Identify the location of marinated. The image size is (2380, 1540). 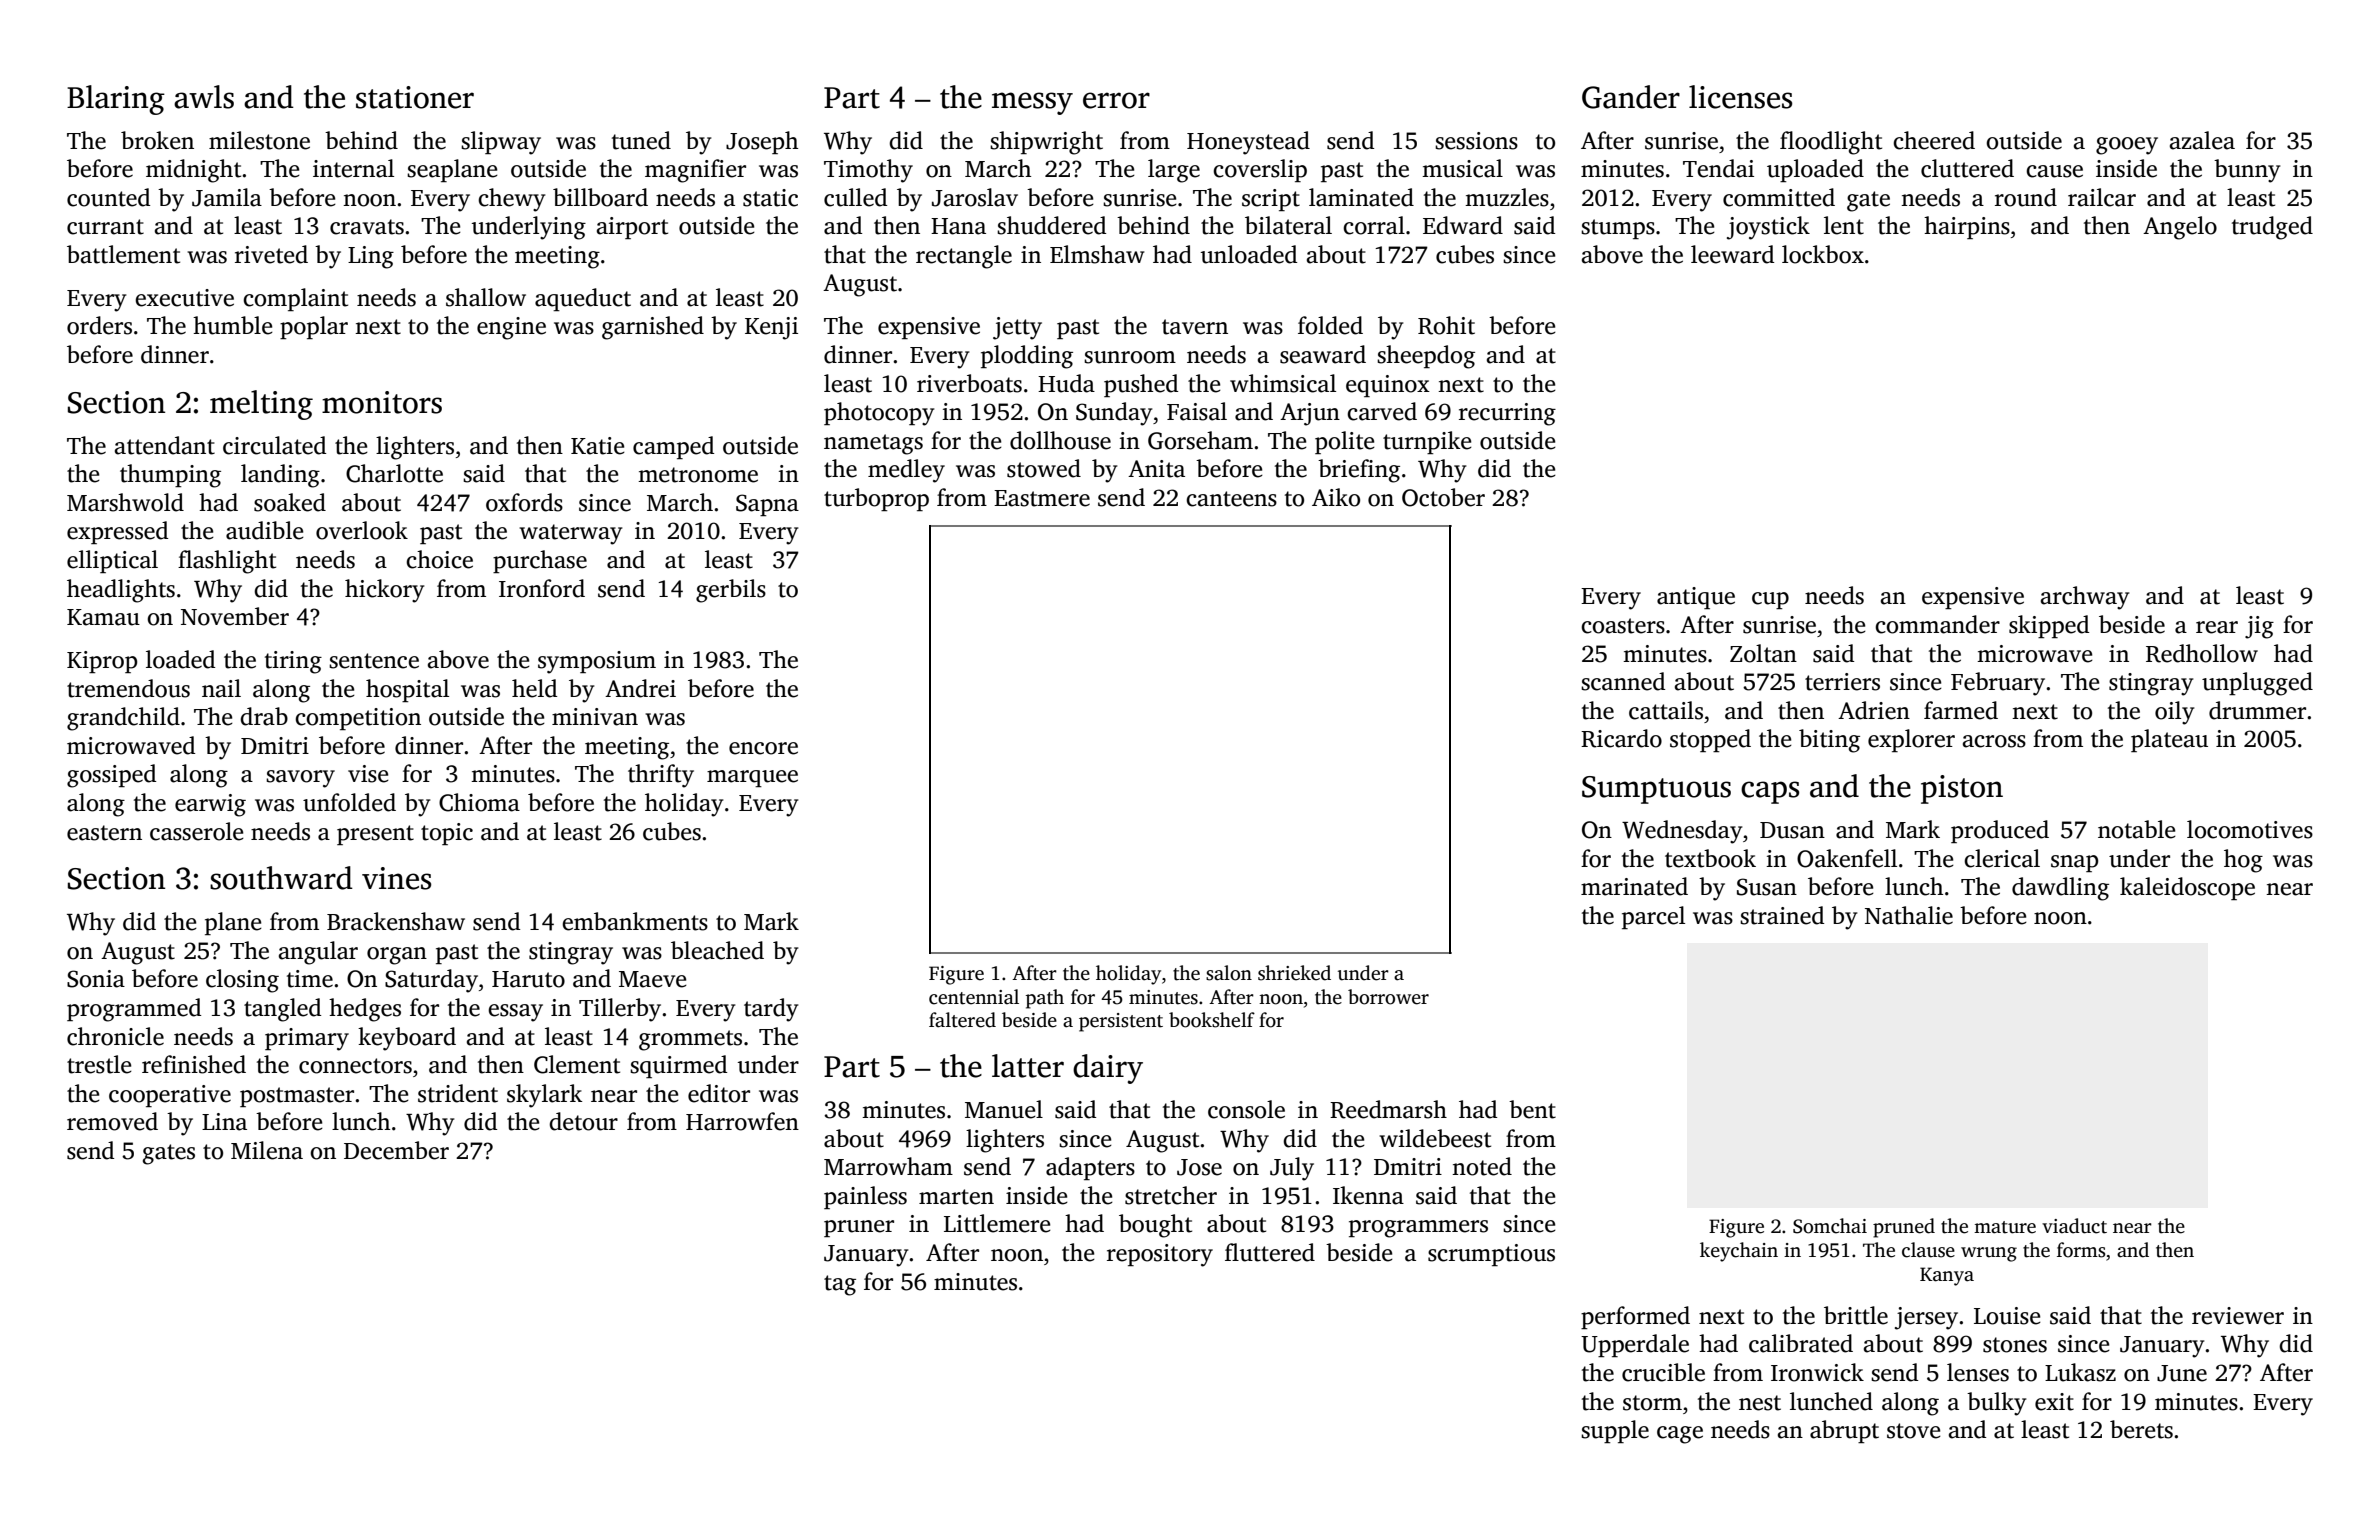
(1634, 886).
